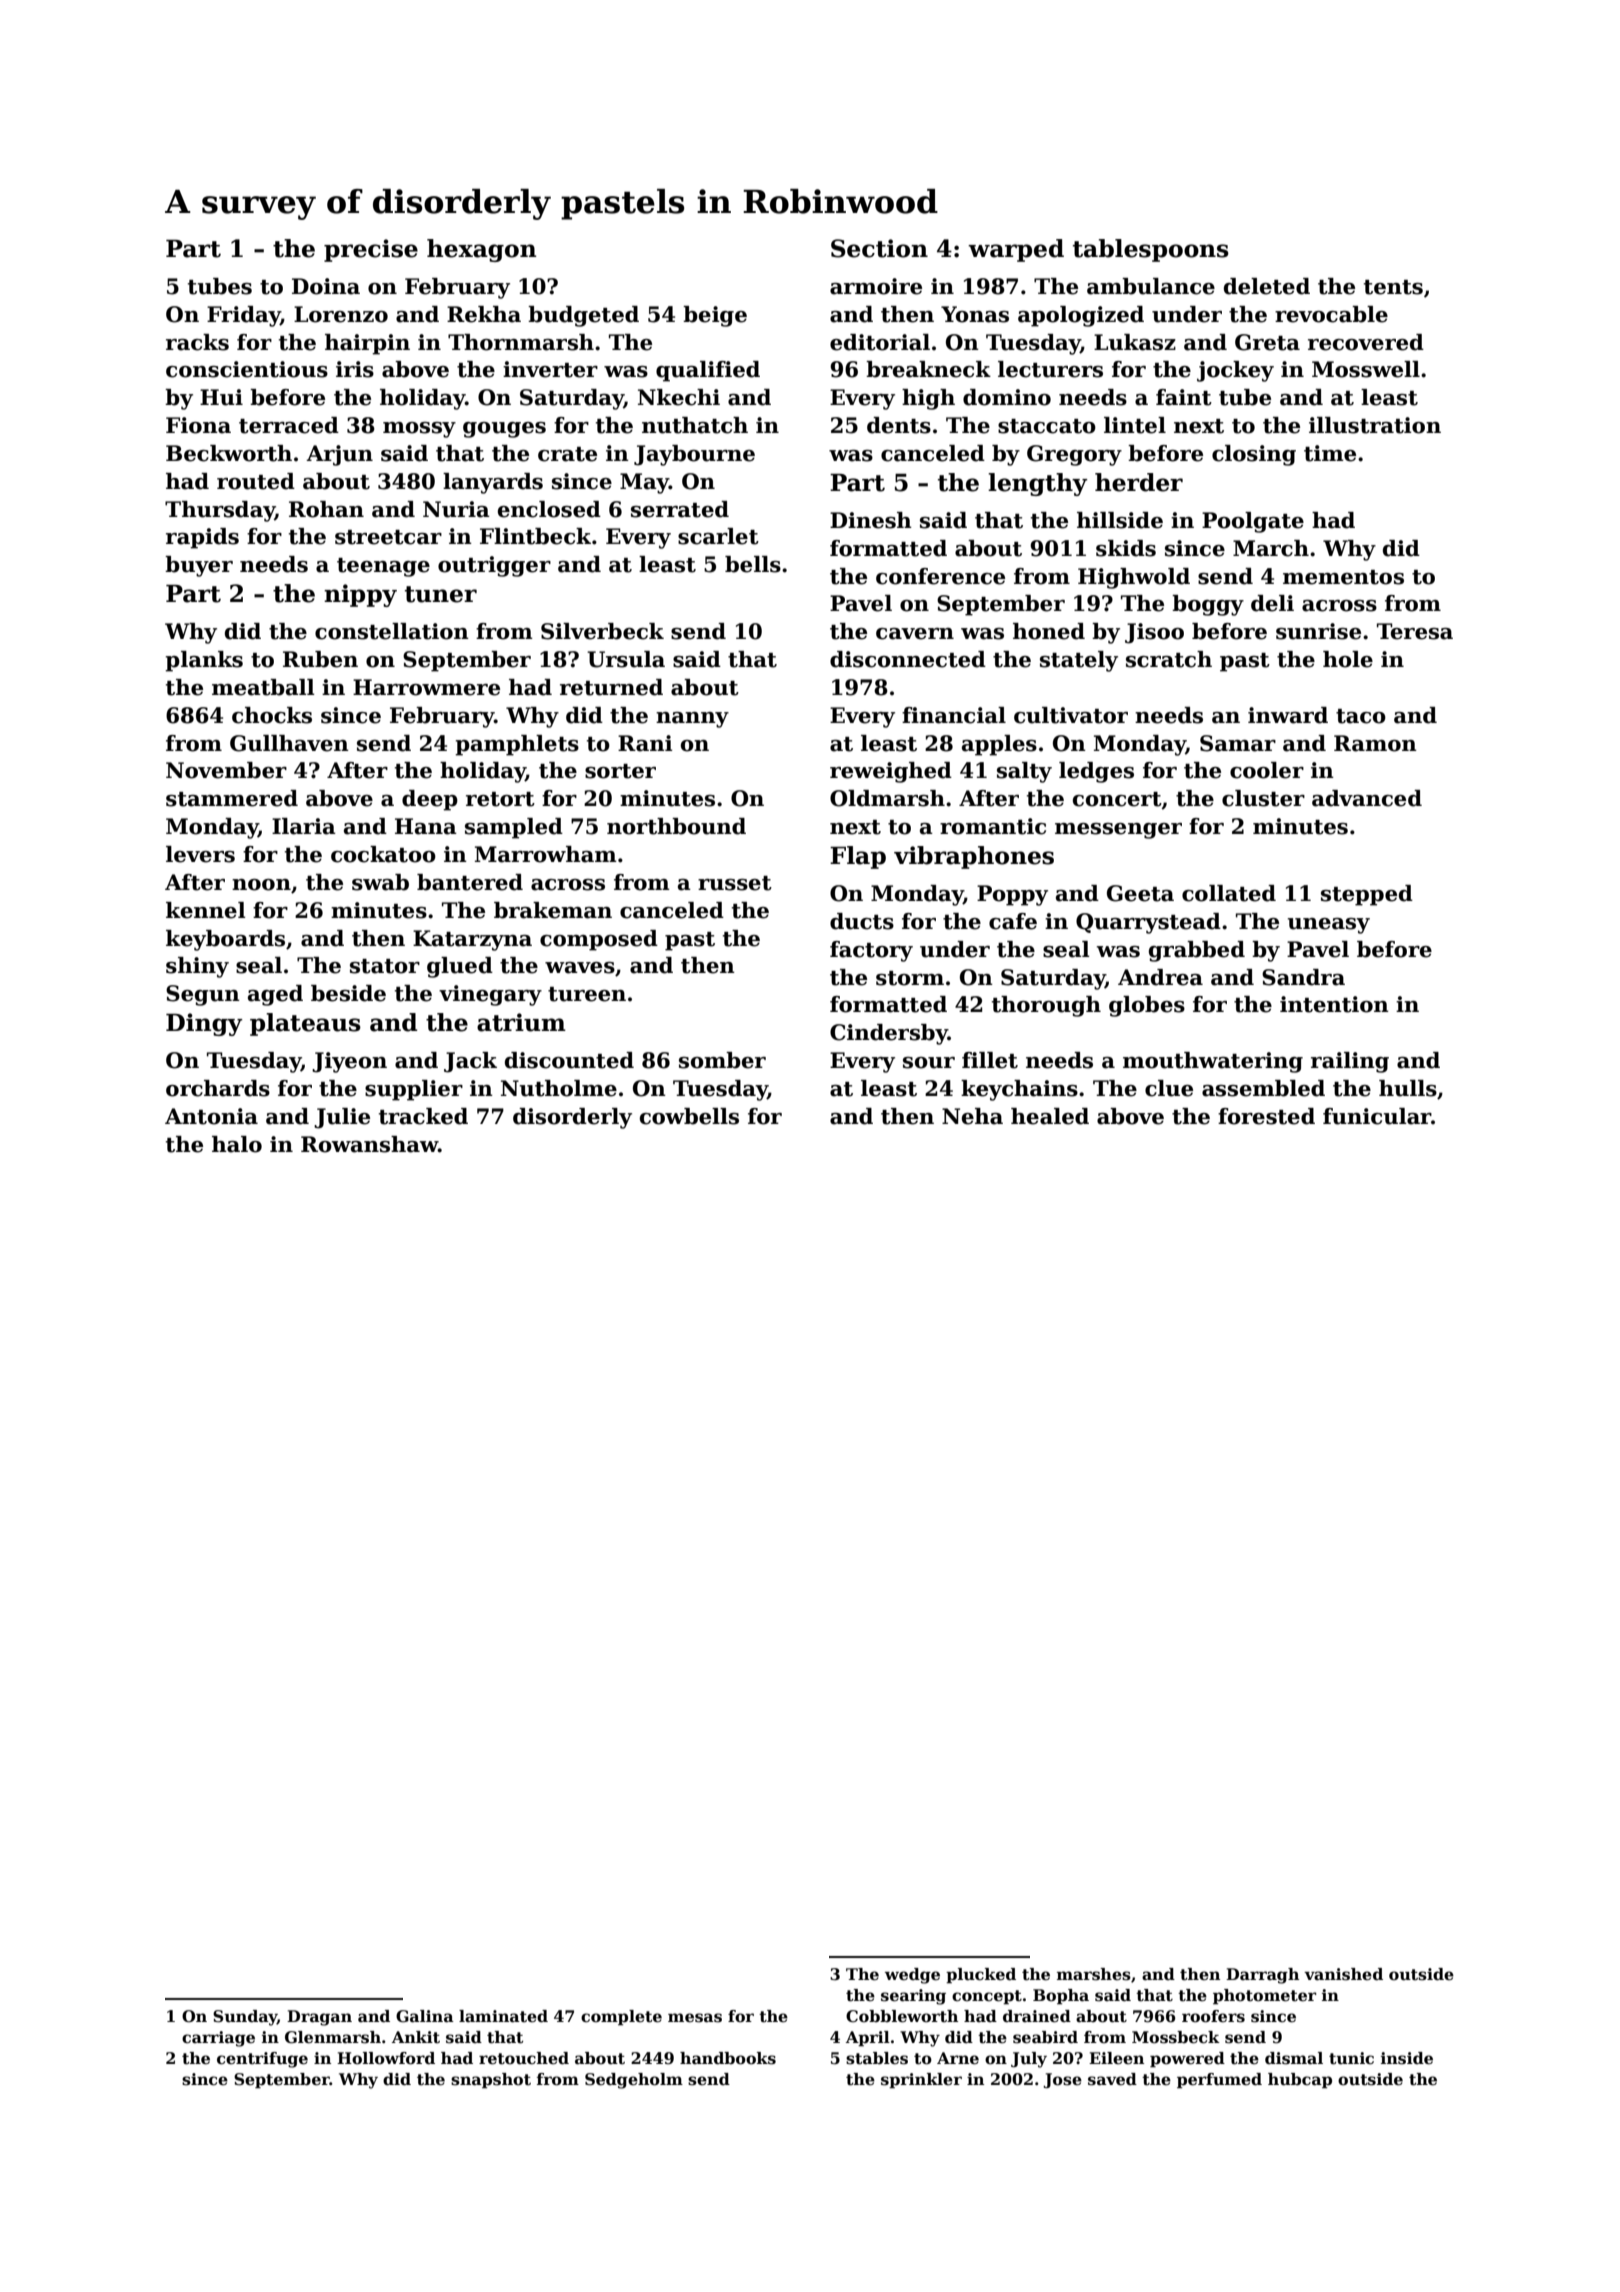  Describe the element at coordinates (871, 951) in the page. I see `factory` at that location.
